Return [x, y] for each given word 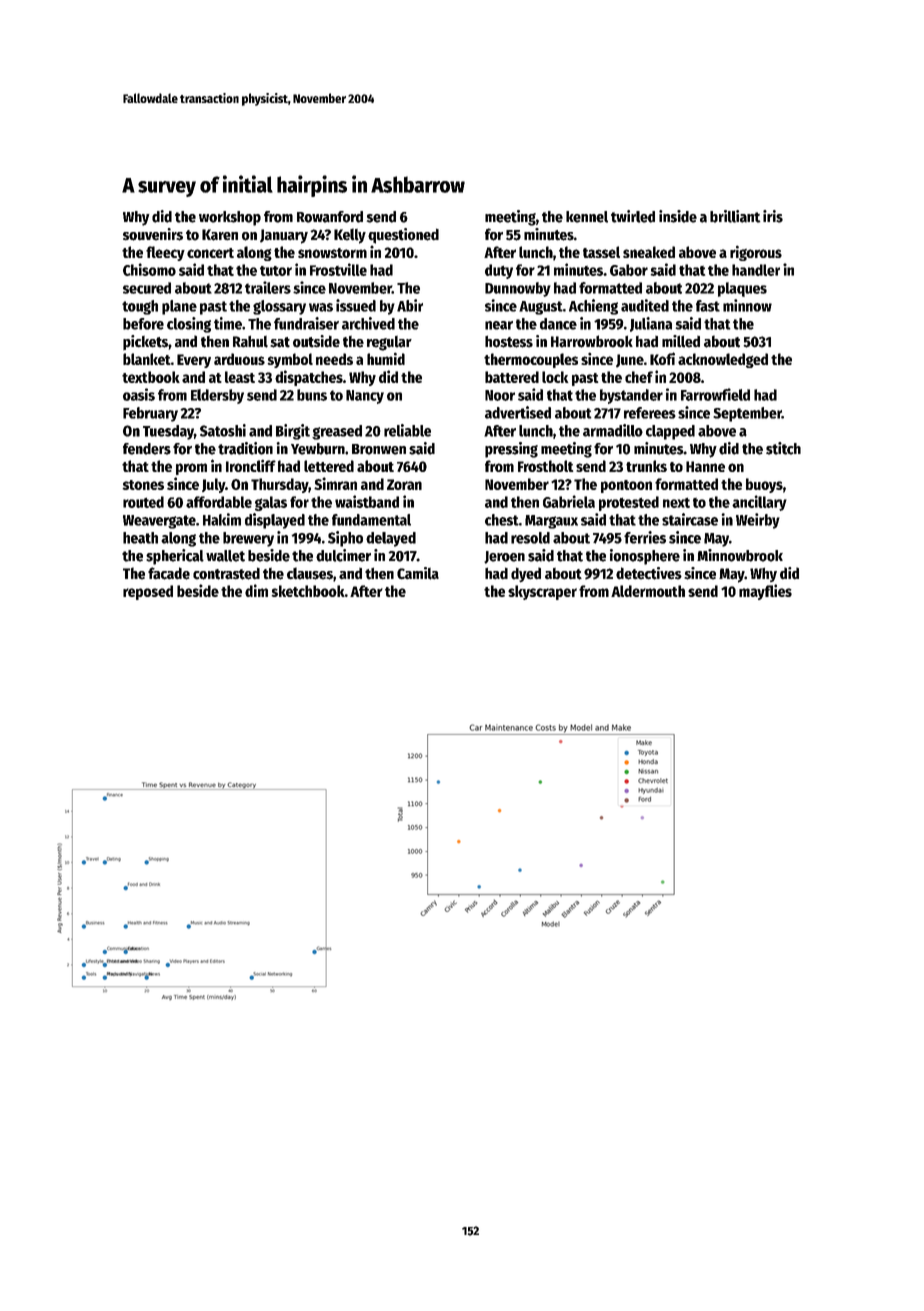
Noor [500, 395]
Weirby [758, 521]
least [240, 377]
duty [499, 271]
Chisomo [149, 269]
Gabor [629, 270]
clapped [670, 432]
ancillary [759, 503]
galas [271, 503]
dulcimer [343, 555]
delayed [391, 539]
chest [502, 520]
